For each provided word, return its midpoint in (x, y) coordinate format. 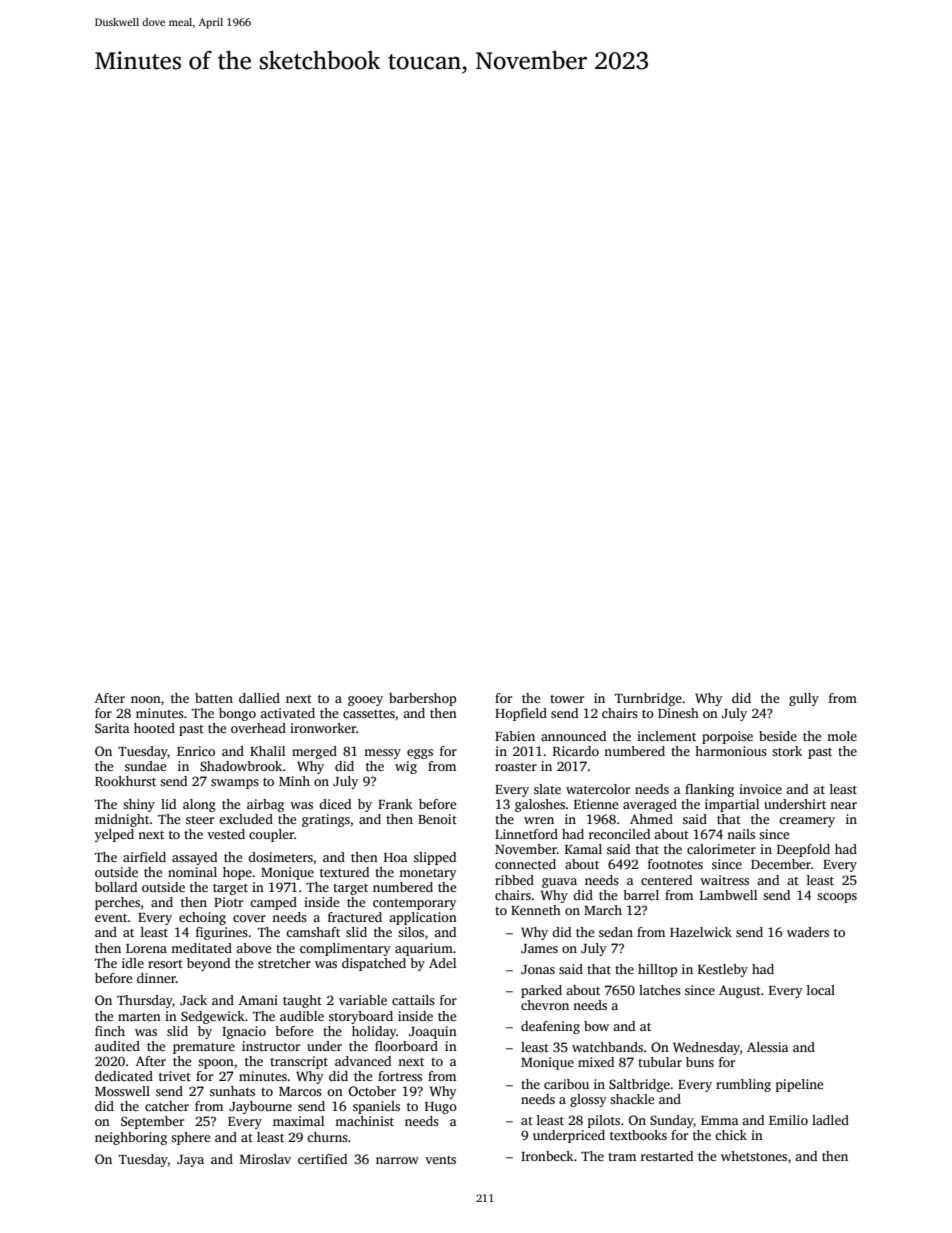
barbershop (422, 699)
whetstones (754, 1156)
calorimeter (721, 849)
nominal (192, 872)
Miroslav (265, 1159)
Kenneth (536, 910)
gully (804, 699)
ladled (830, 1120)
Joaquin (433, 1032)
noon (146, 699)
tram (622, 1157)
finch (110, 1031)
